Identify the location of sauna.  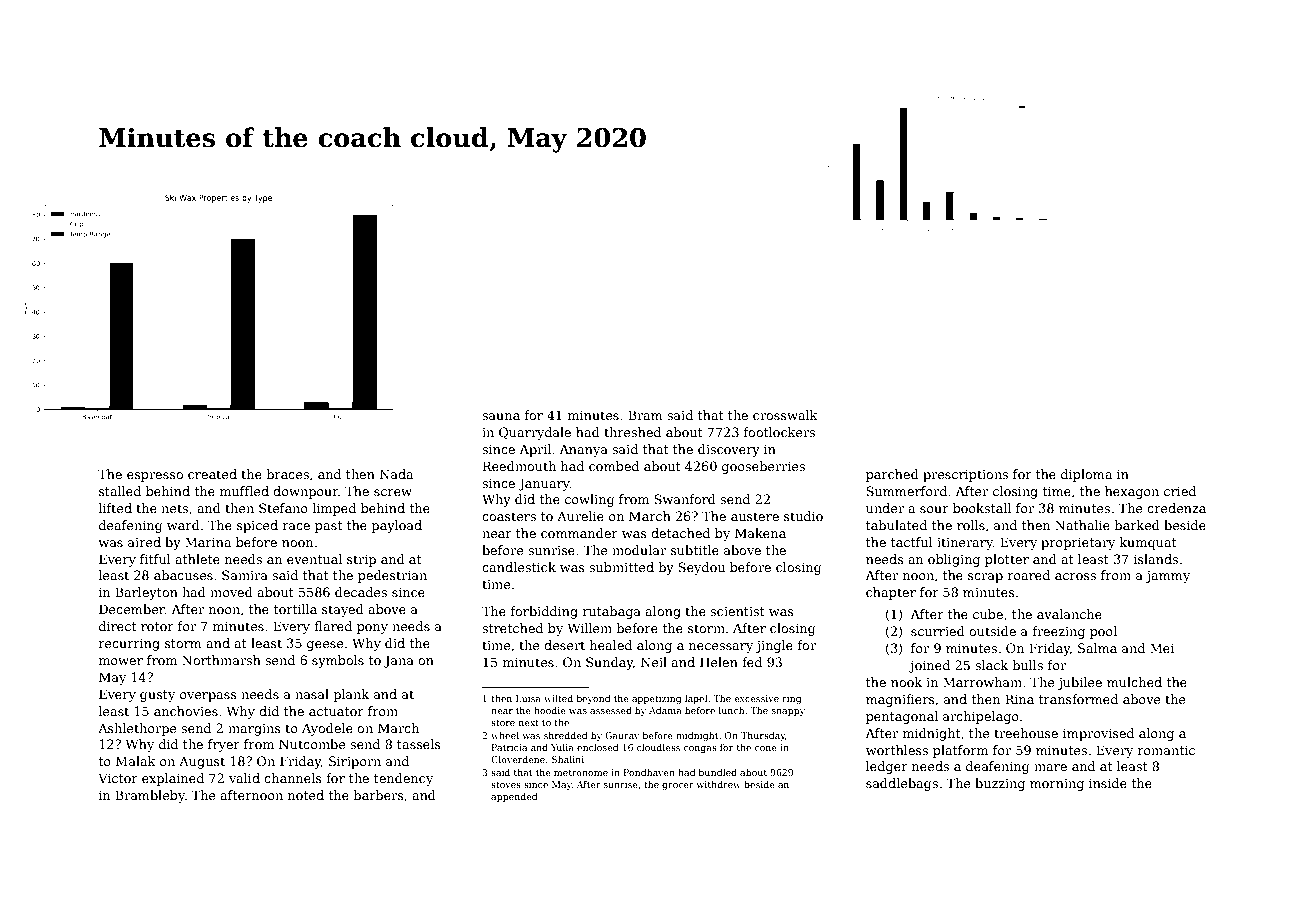
(501, 416).
